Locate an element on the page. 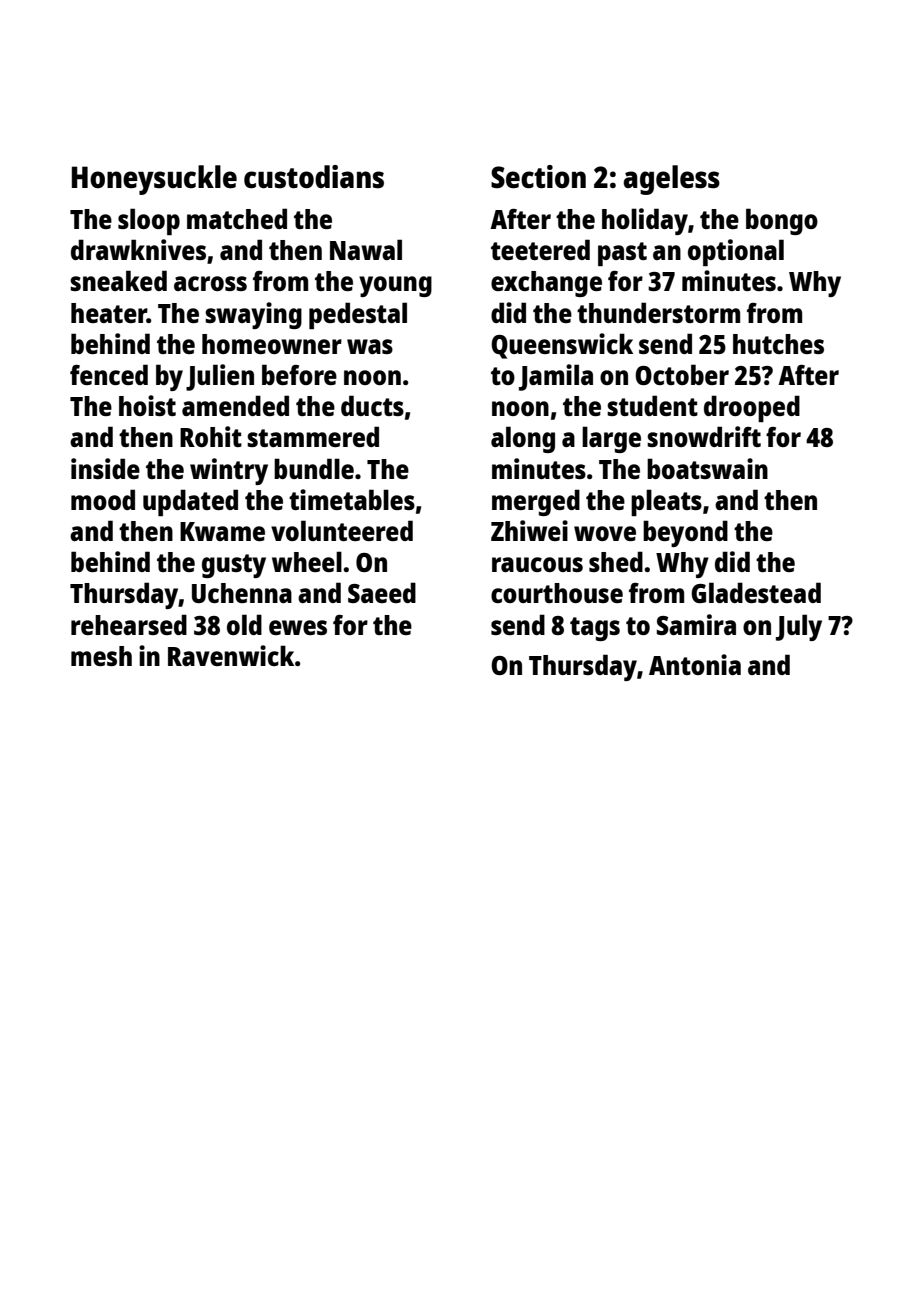 This document has width=924, height=1311. boatswain is located at coordinates (707, 468).
